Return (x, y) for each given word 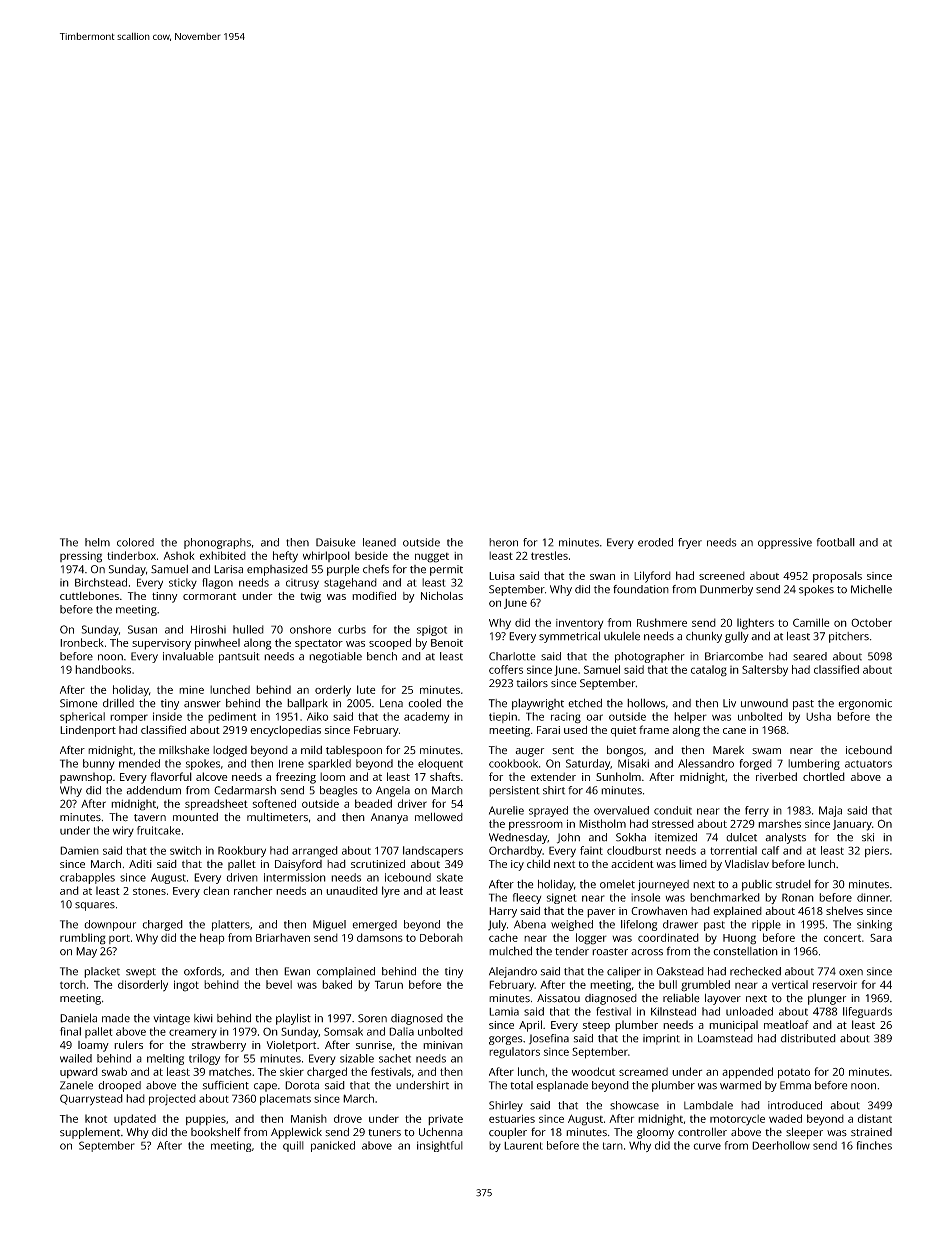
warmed (740, 1085)
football (836, 542)
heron (503, 542)
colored (135, 542)
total (521, 1085)
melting (165, 1059)
